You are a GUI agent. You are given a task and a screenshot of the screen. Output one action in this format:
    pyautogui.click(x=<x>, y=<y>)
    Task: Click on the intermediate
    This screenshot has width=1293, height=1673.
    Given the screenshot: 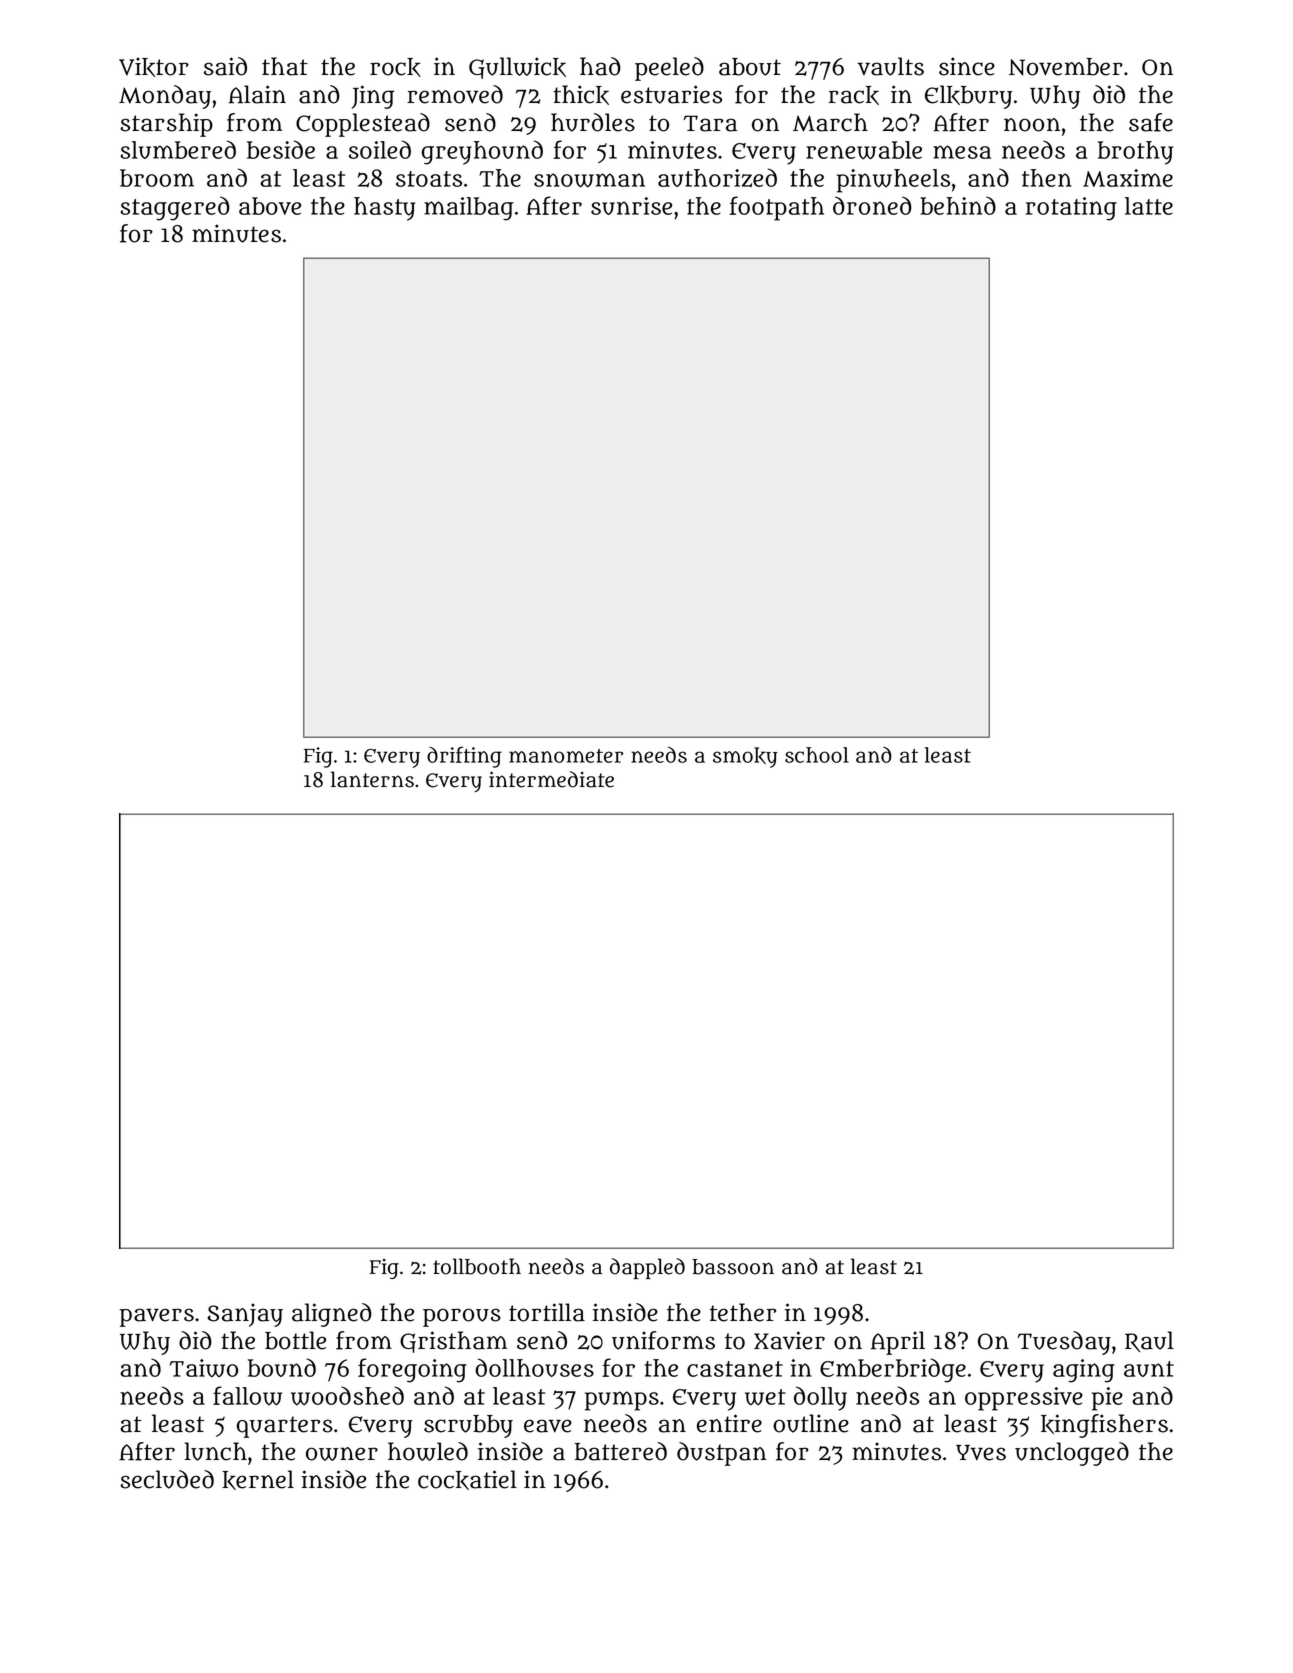 What is the action you would take?
    pyautogui.click(x=551, y=779)
